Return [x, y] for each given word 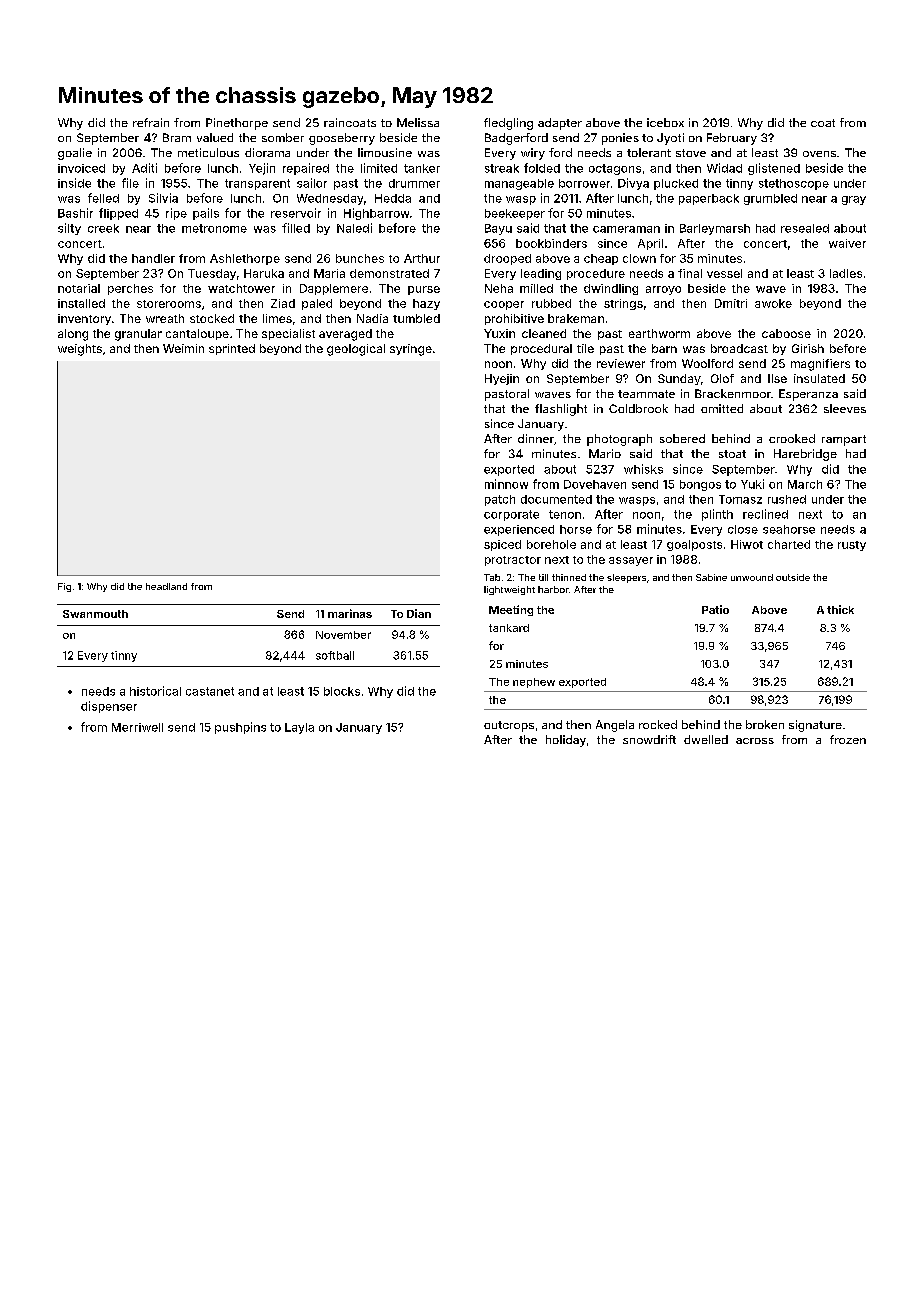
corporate [511, 515]
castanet [210, 691]
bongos [700, 485]
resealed [805, 228]
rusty [852, 546]
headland [166, 586]
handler [153, 258]
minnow [506, 484]
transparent [257, 184]
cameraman [626, 229]
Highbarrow [376, 214]
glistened [774, 169]
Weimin [183, 348]
